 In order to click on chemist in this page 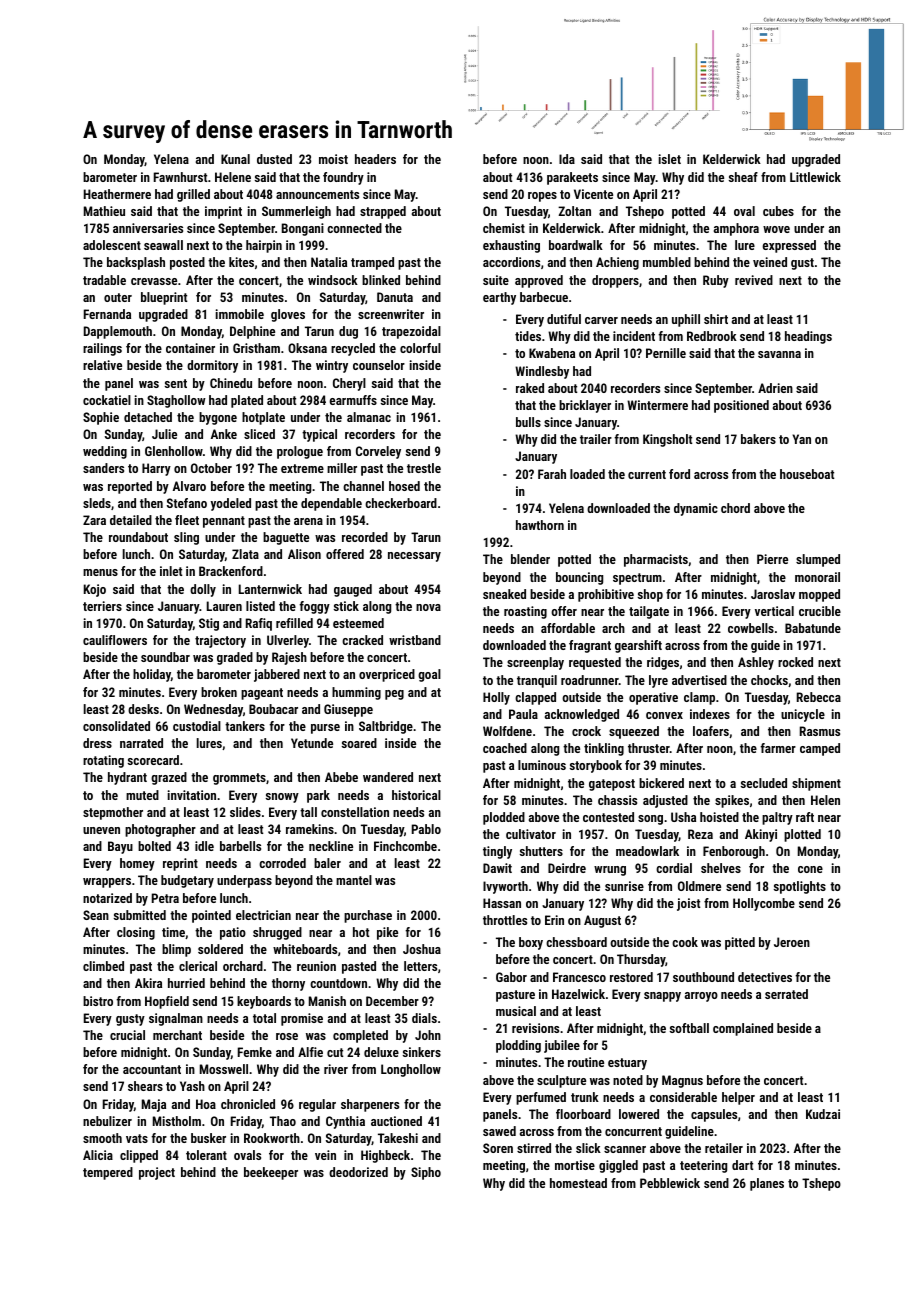, I will do `click(504, 228)`.
